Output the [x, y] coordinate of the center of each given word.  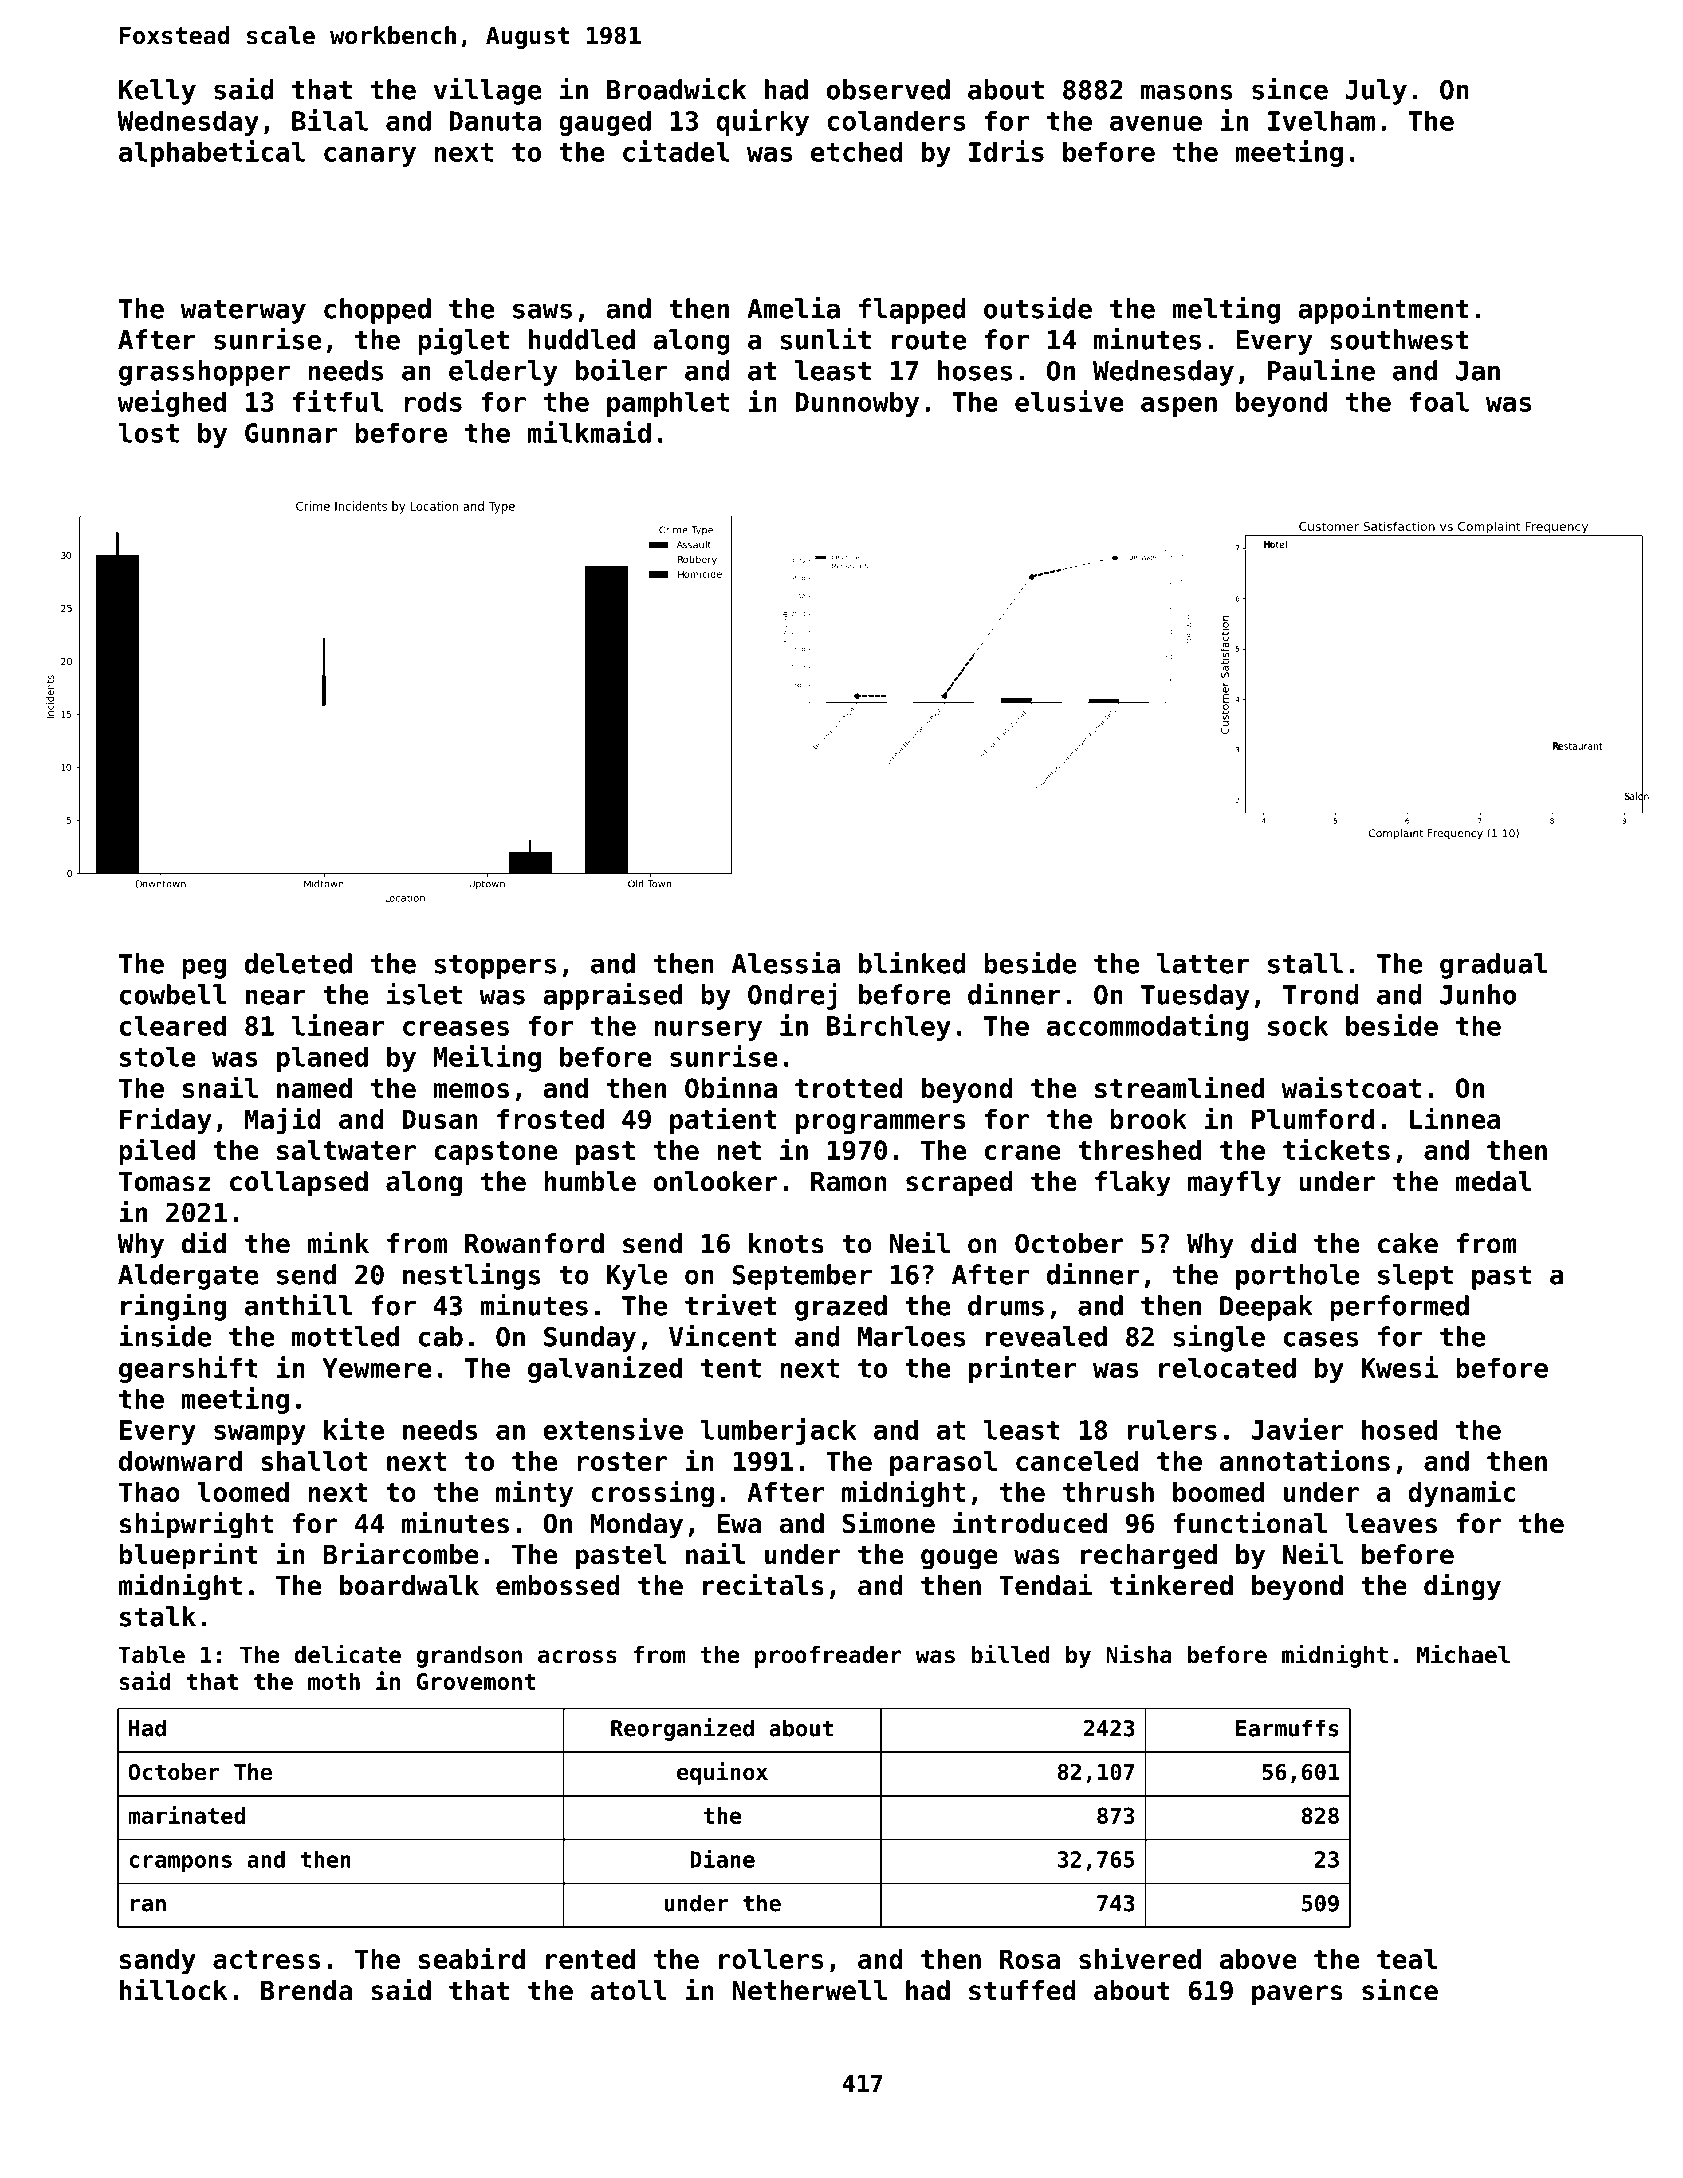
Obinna [731, 1087]
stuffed [1022, 1990]
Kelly [157, 92]
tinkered [1171, 1585]
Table [151, 1655]
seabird [472, 1958]
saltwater [346, 1150]
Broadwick [676, 89]
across [577, 1657]
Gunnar [291, 433]
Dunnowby [857, 404]
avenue [1156, 123]
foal [1439, 401]
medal [1494, 1181]
